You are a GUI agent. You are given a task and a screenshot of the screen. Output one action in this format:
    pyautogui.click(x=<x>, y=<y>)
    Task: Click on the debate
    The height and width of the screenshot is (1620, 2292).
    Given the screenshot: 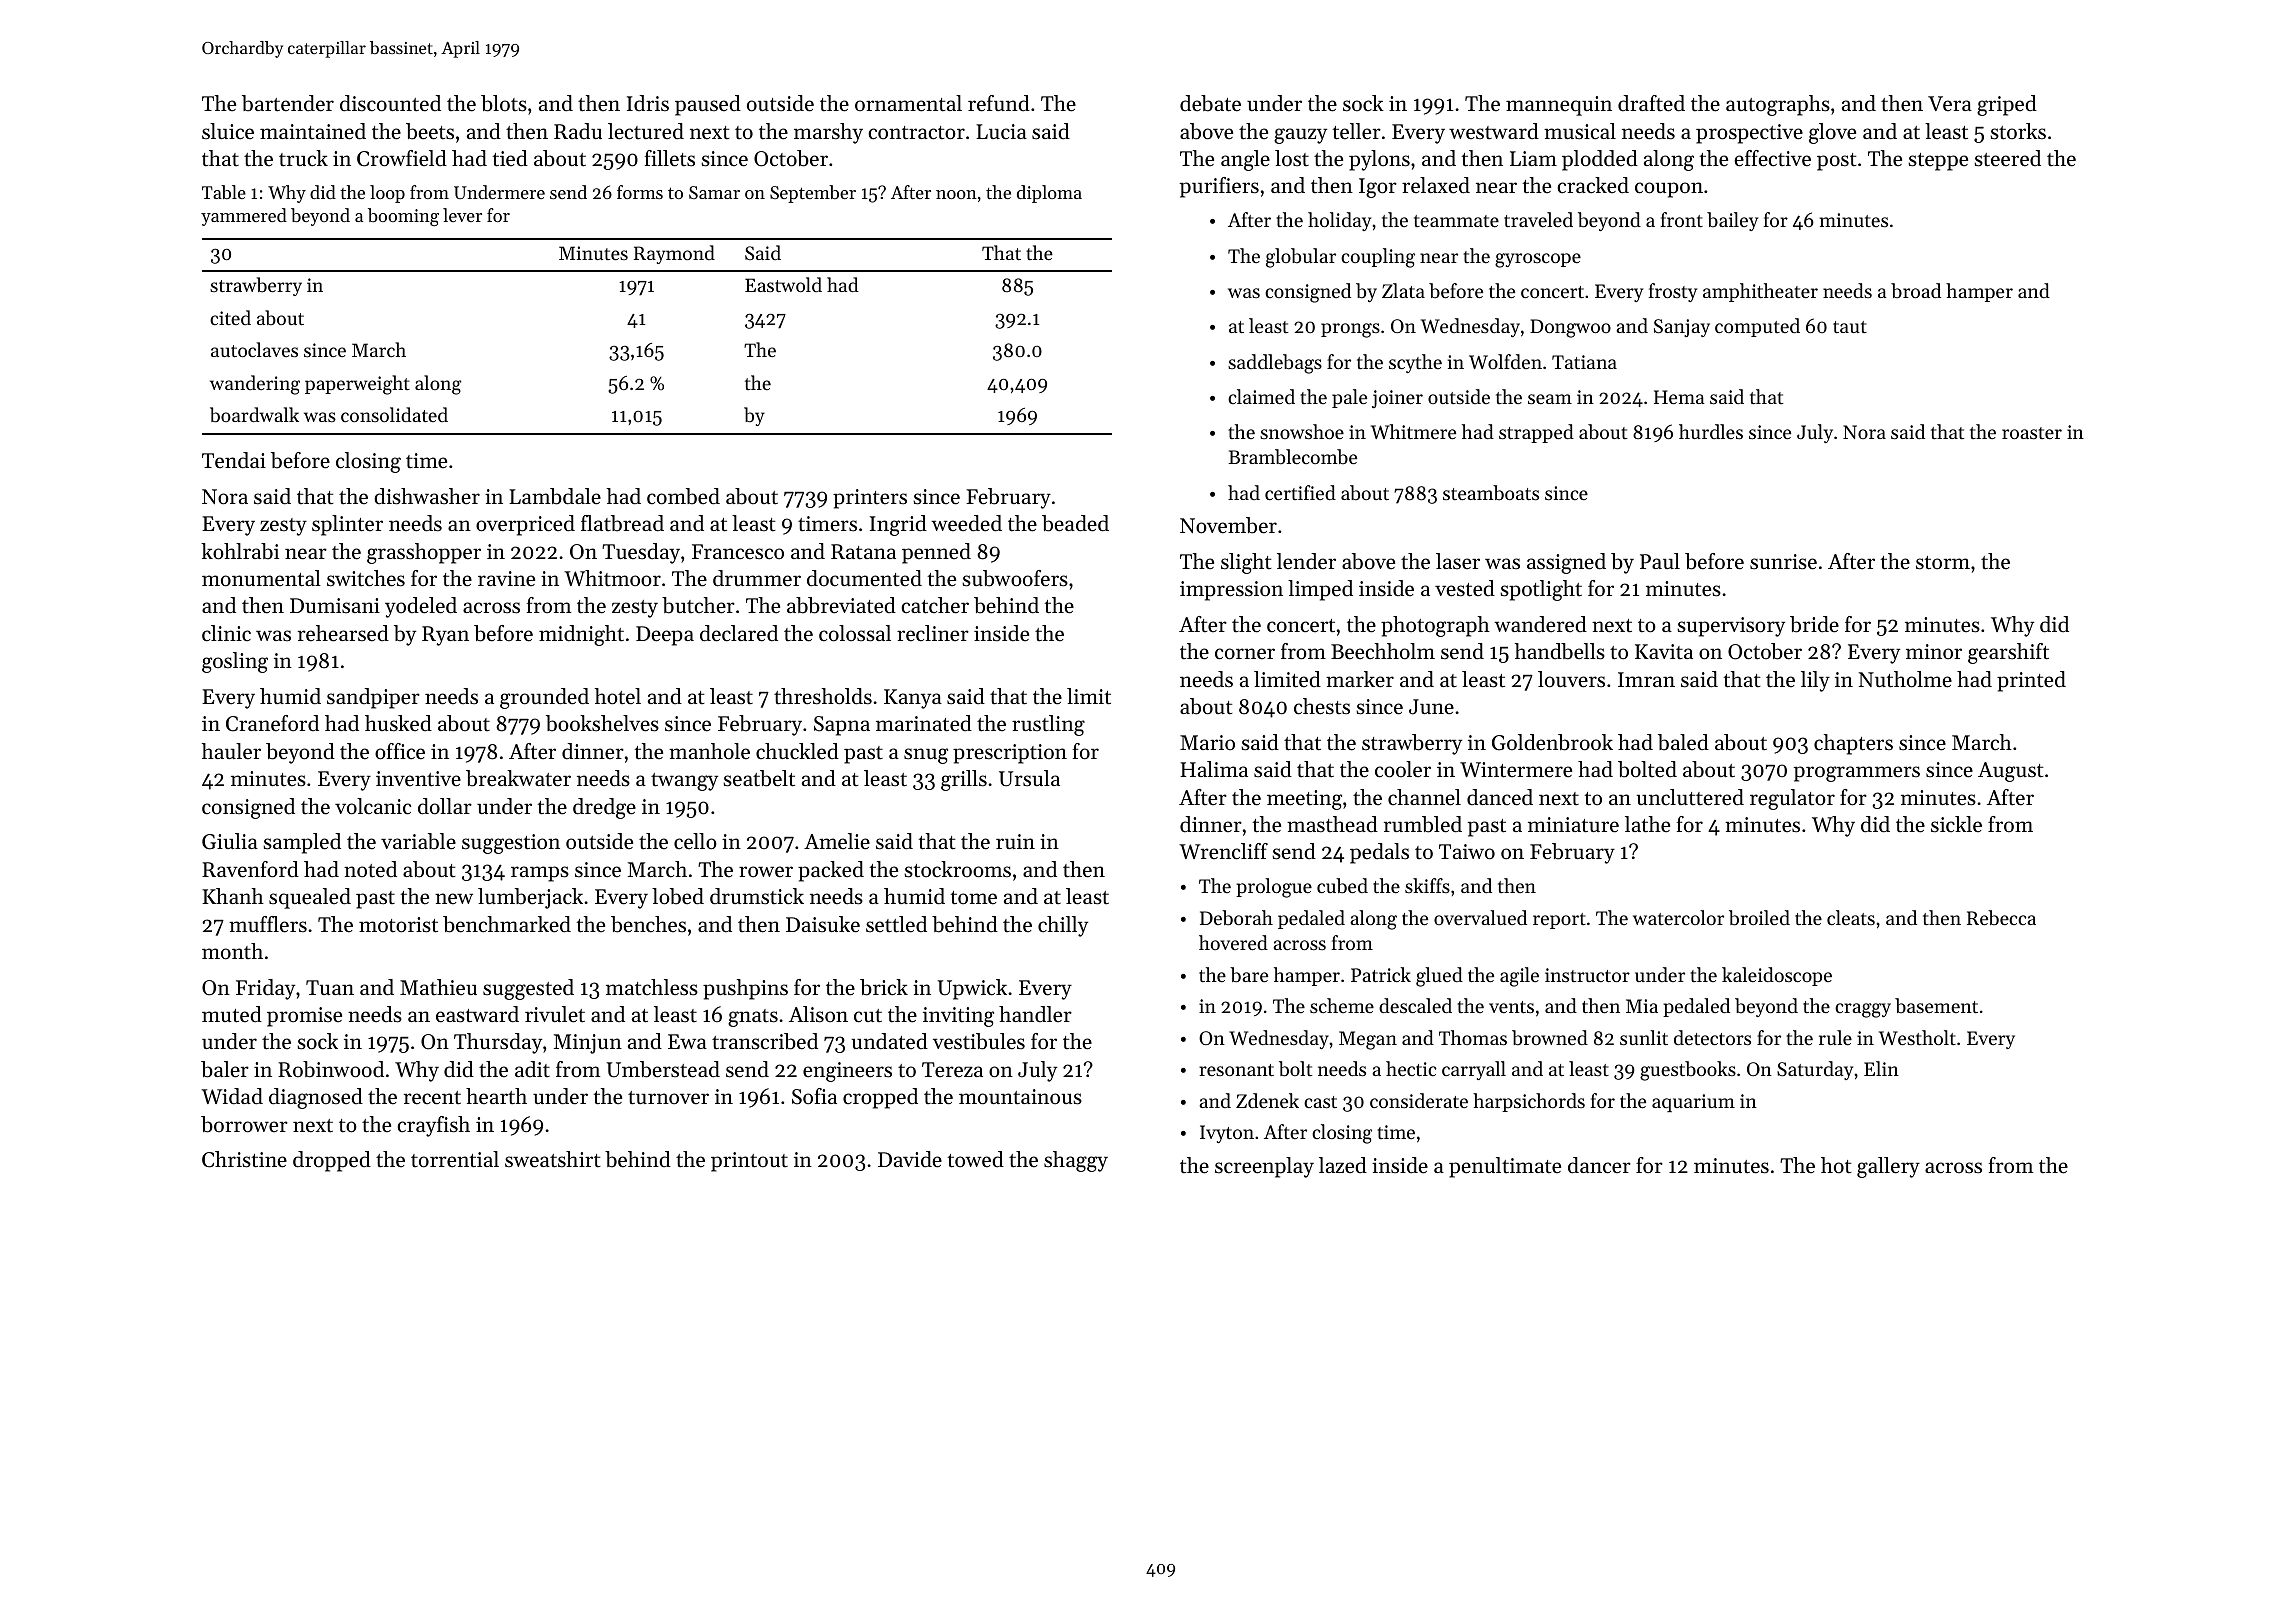 What is the action you would take?
    pyautogui.click(x=1210, y=103)
